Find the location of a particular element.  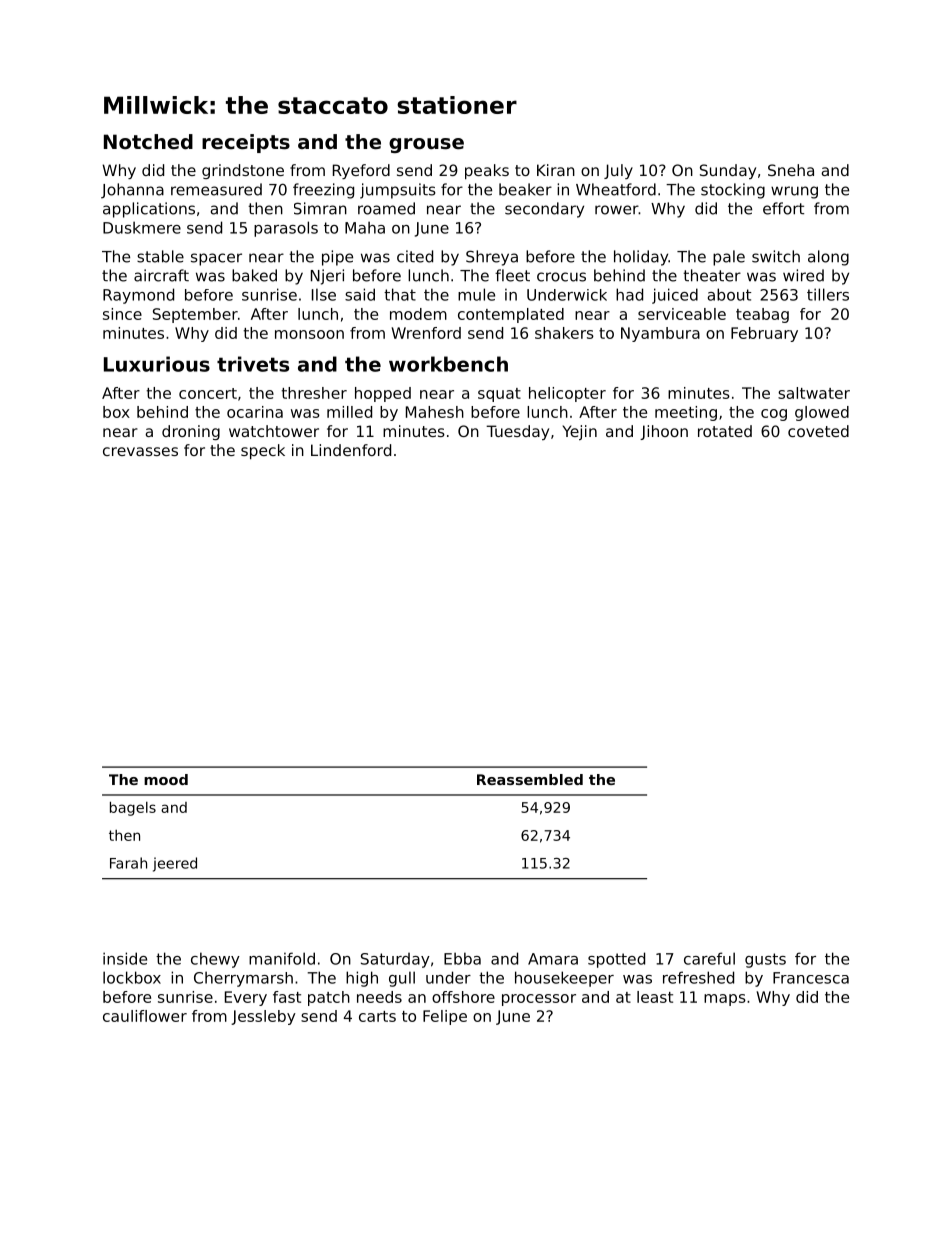

February is located at coordinates (764, 334).
